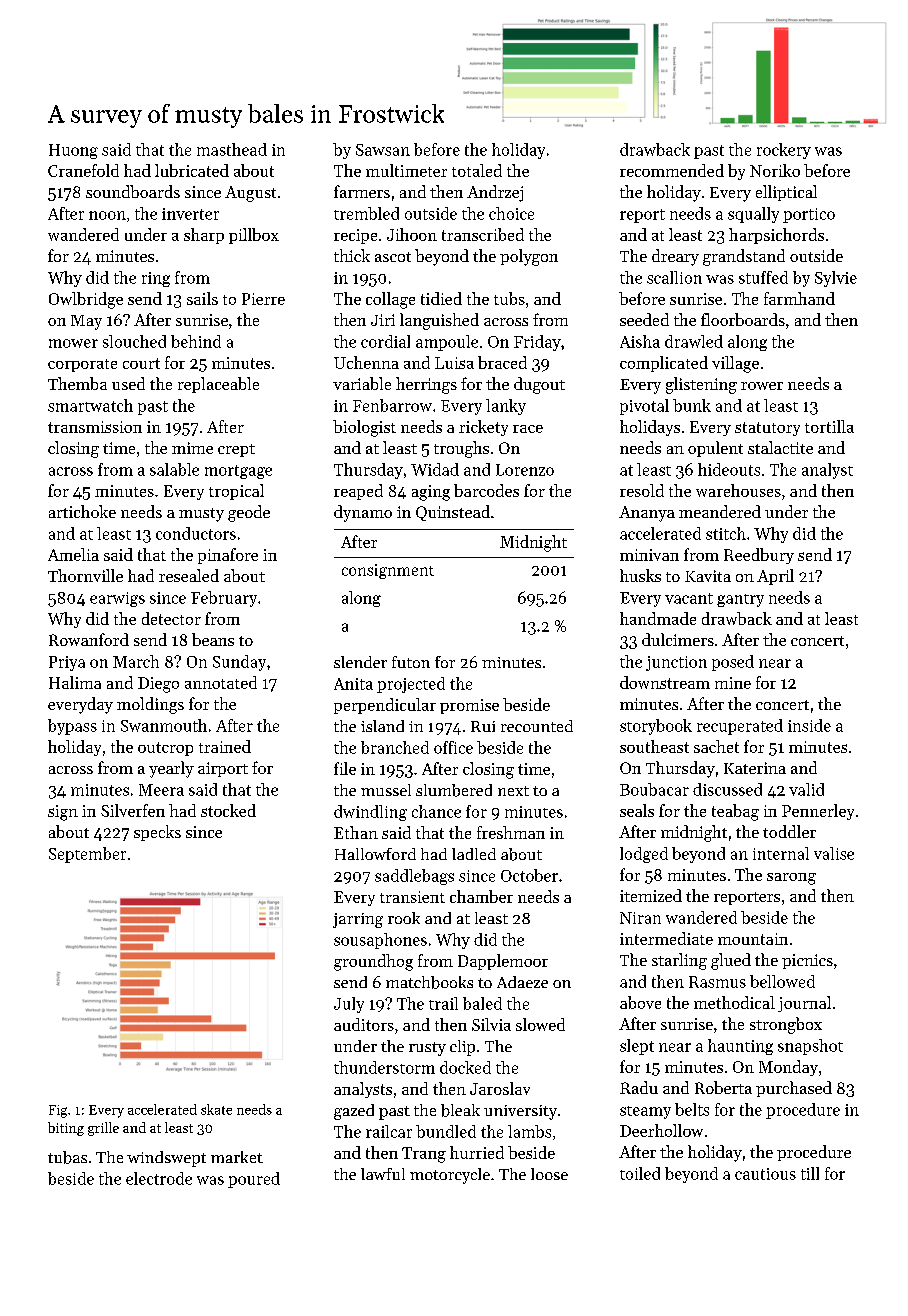 Image resolution: width=908 pixels, height=1316 pixels. I want to click on beans, so click(213, 639).
